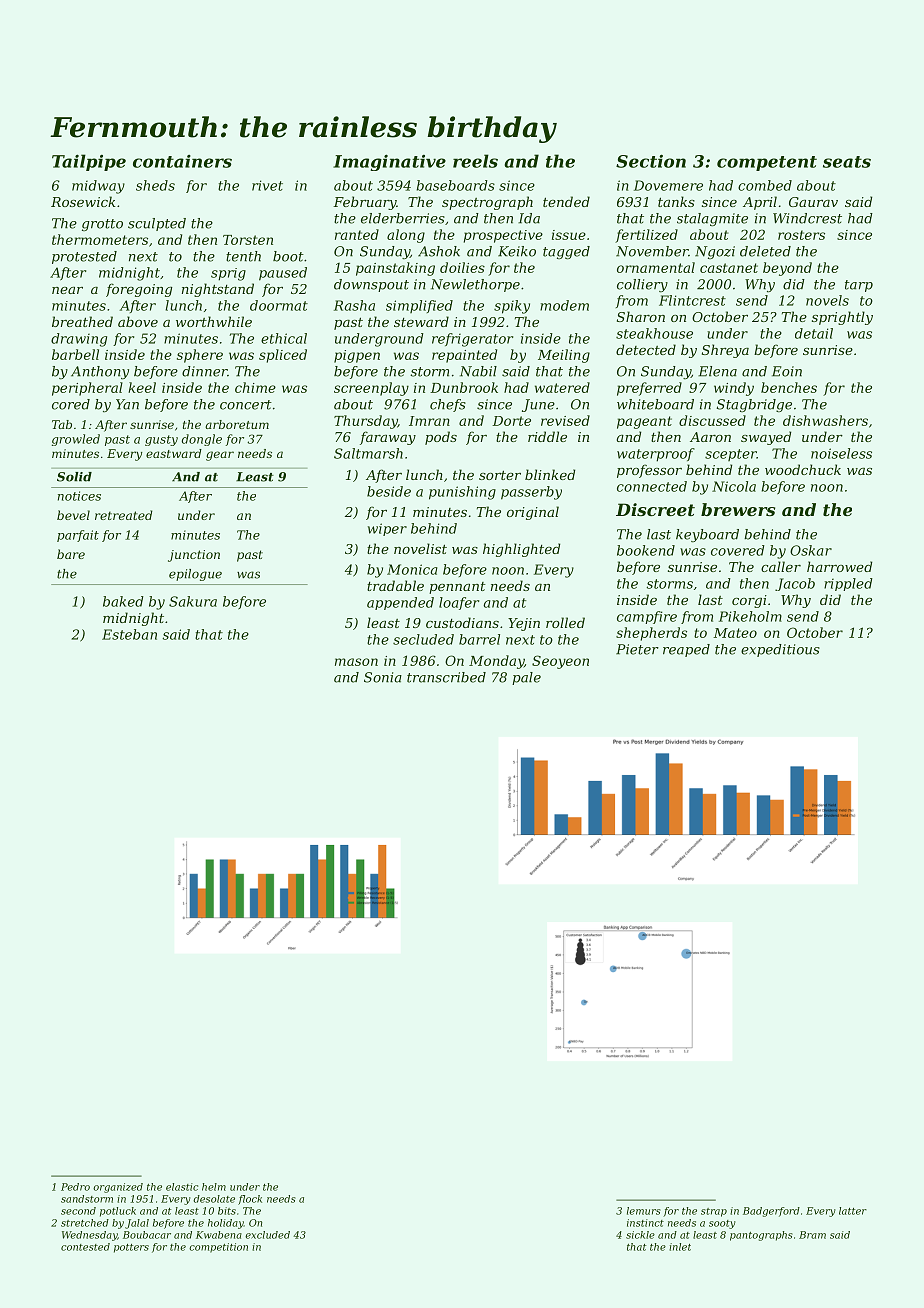 Image resolution: width=924 pixels, height=1308 pixels. I want to click on Ashok, so click(439, 251).
